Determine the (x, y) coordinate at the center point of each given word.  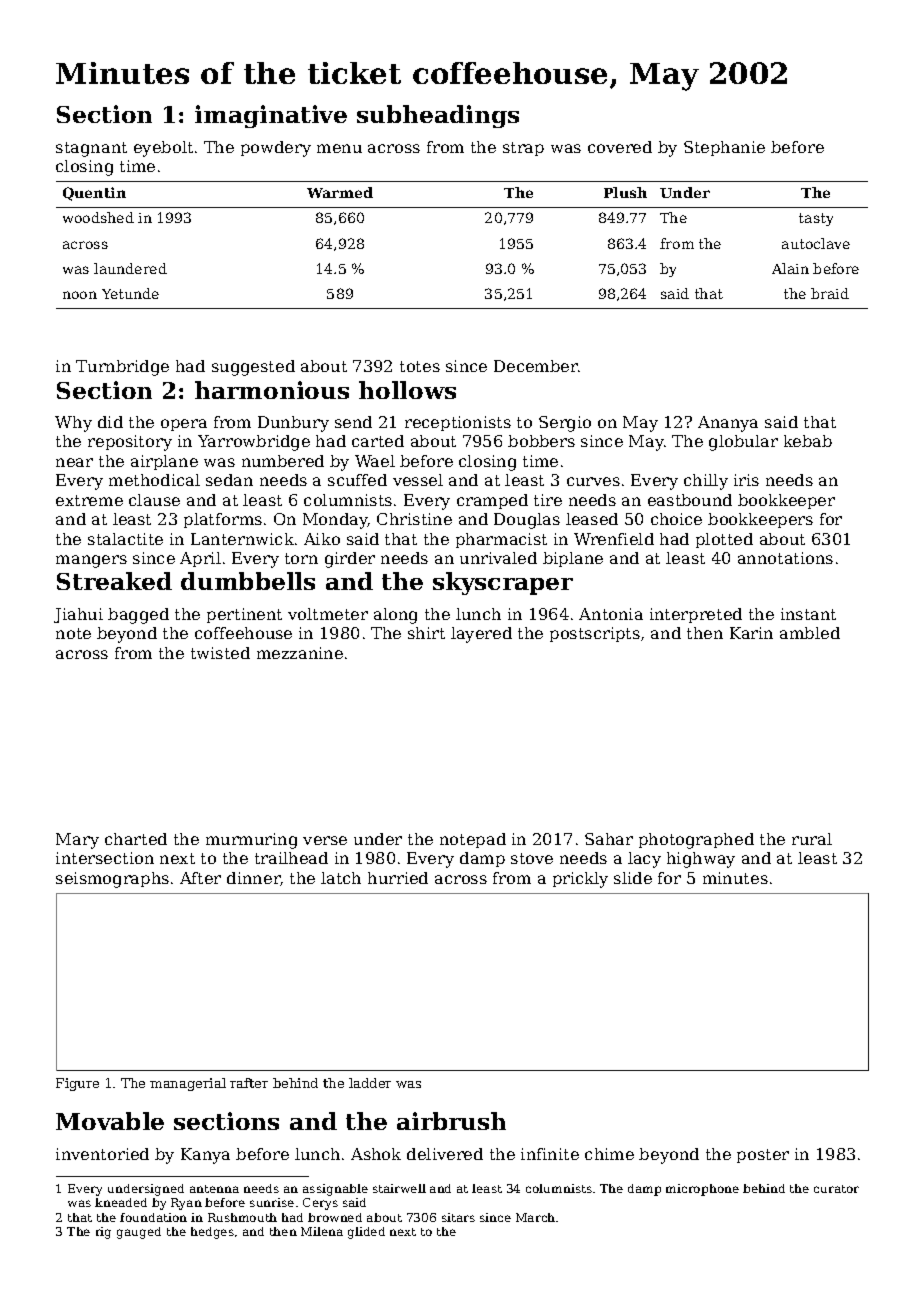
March (535, 1217)
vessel (418, 480)
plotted (724, 540)
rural (812, 839)
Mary (77, 841)
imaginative (271, 116)
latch (341, 878)
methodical (154, 480)
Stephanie (724, 148)
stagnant (91, 149)
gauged (139, 1233)
